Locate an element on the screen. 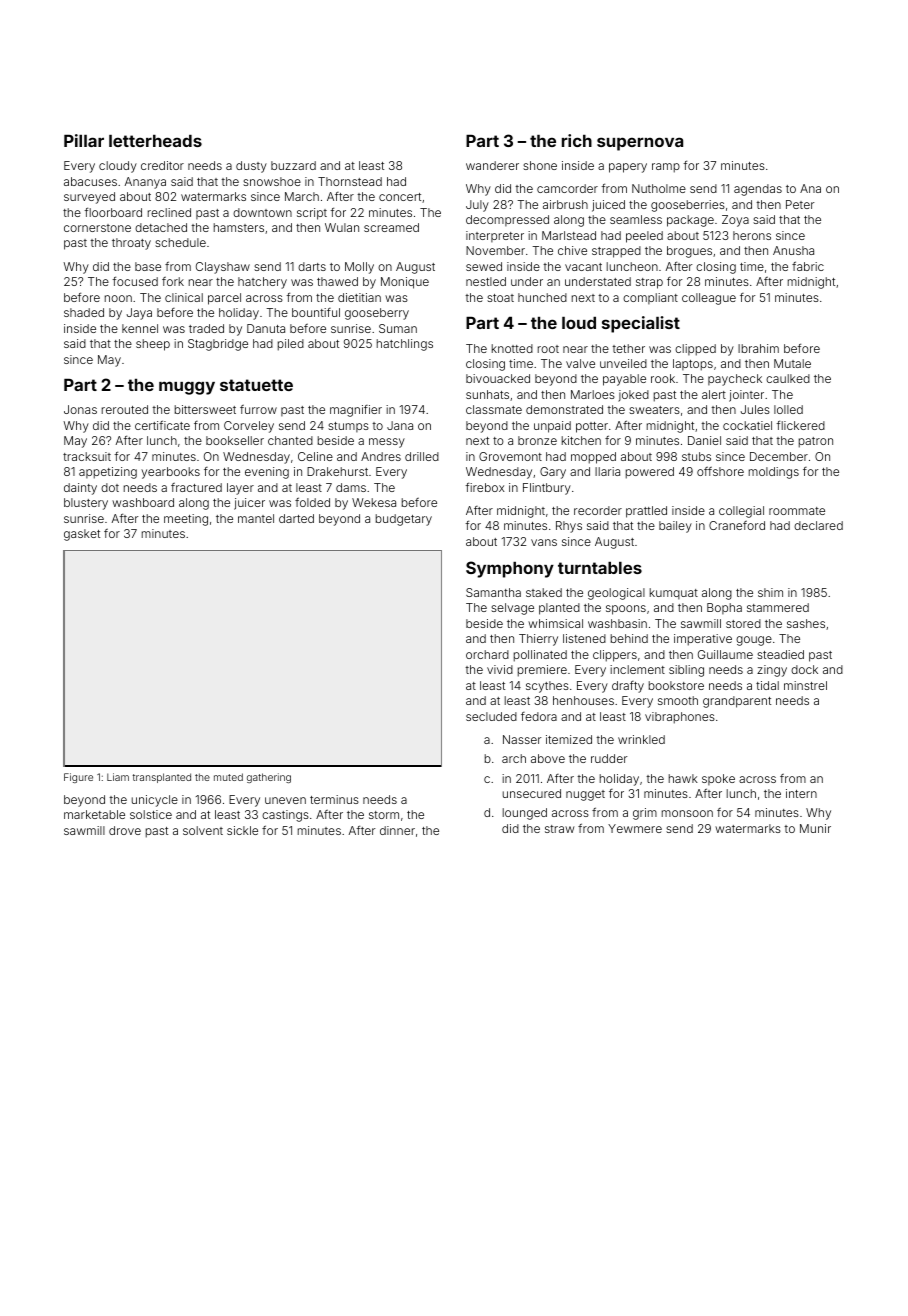  reclined is located at coordinates (169, 212).
